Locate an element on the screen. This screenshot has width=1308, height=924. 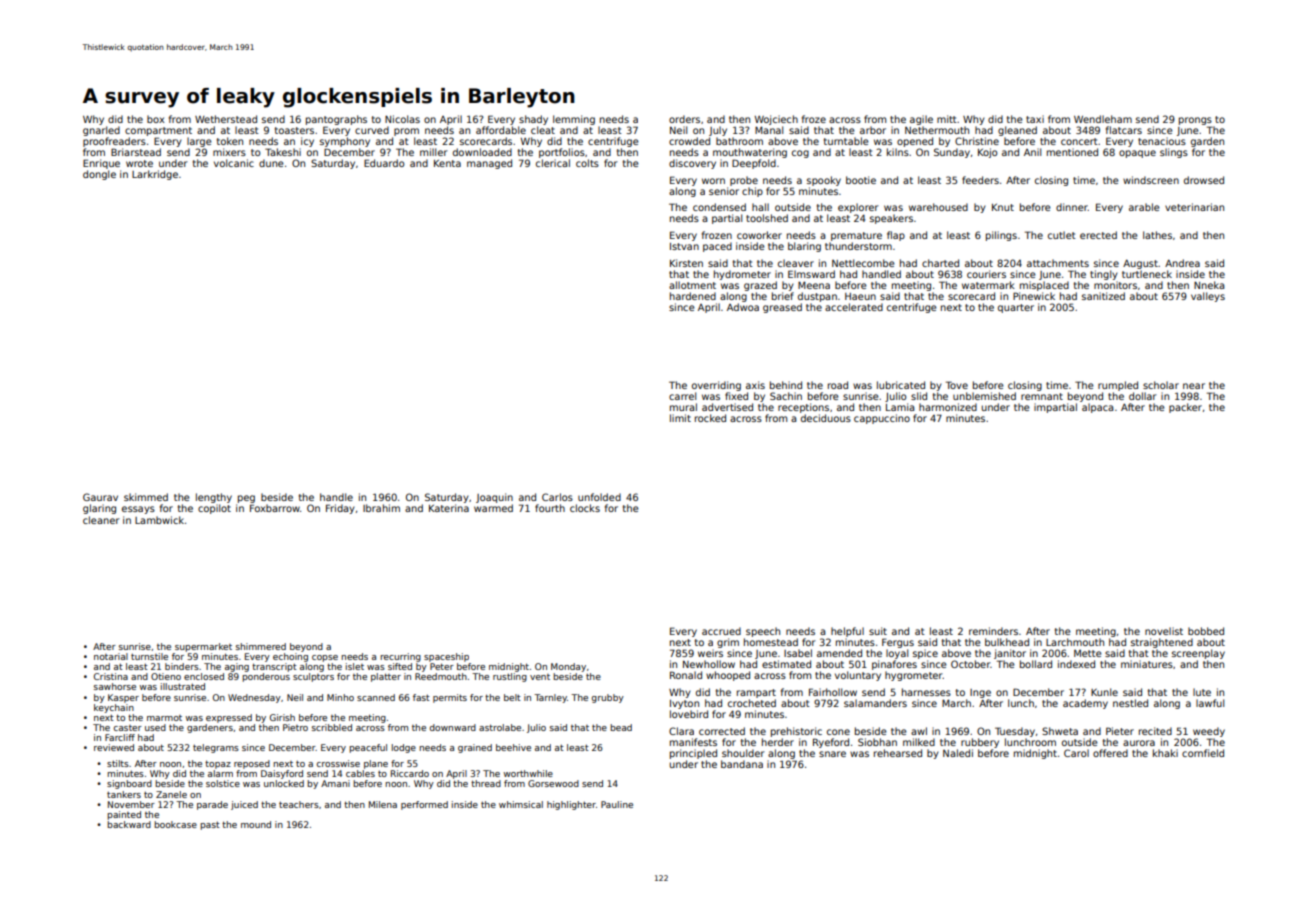
juiced is located at coordinates (244, 805).
